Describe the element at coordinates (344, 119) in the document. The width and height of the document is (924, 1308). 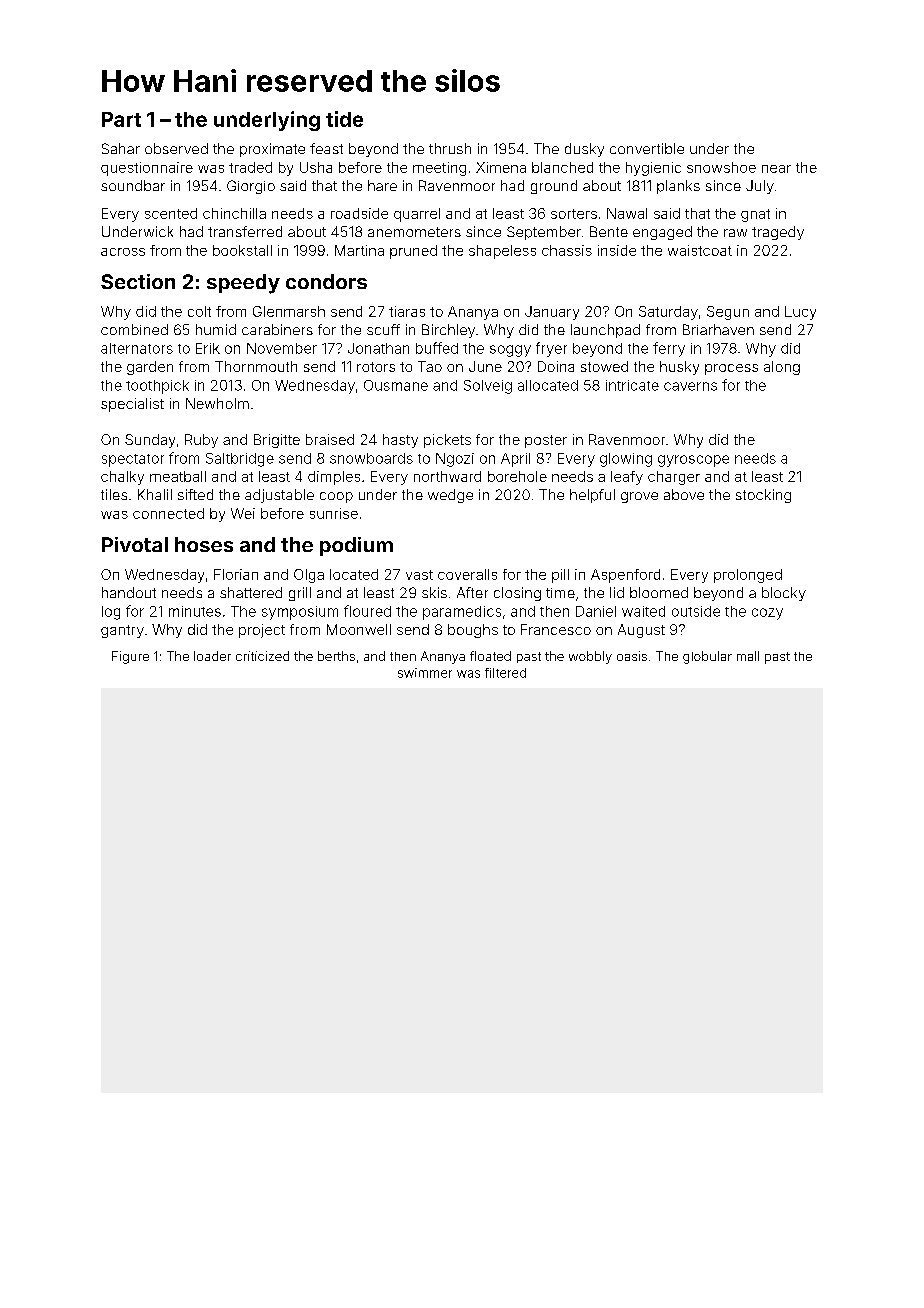
I see `tide` at that location.
